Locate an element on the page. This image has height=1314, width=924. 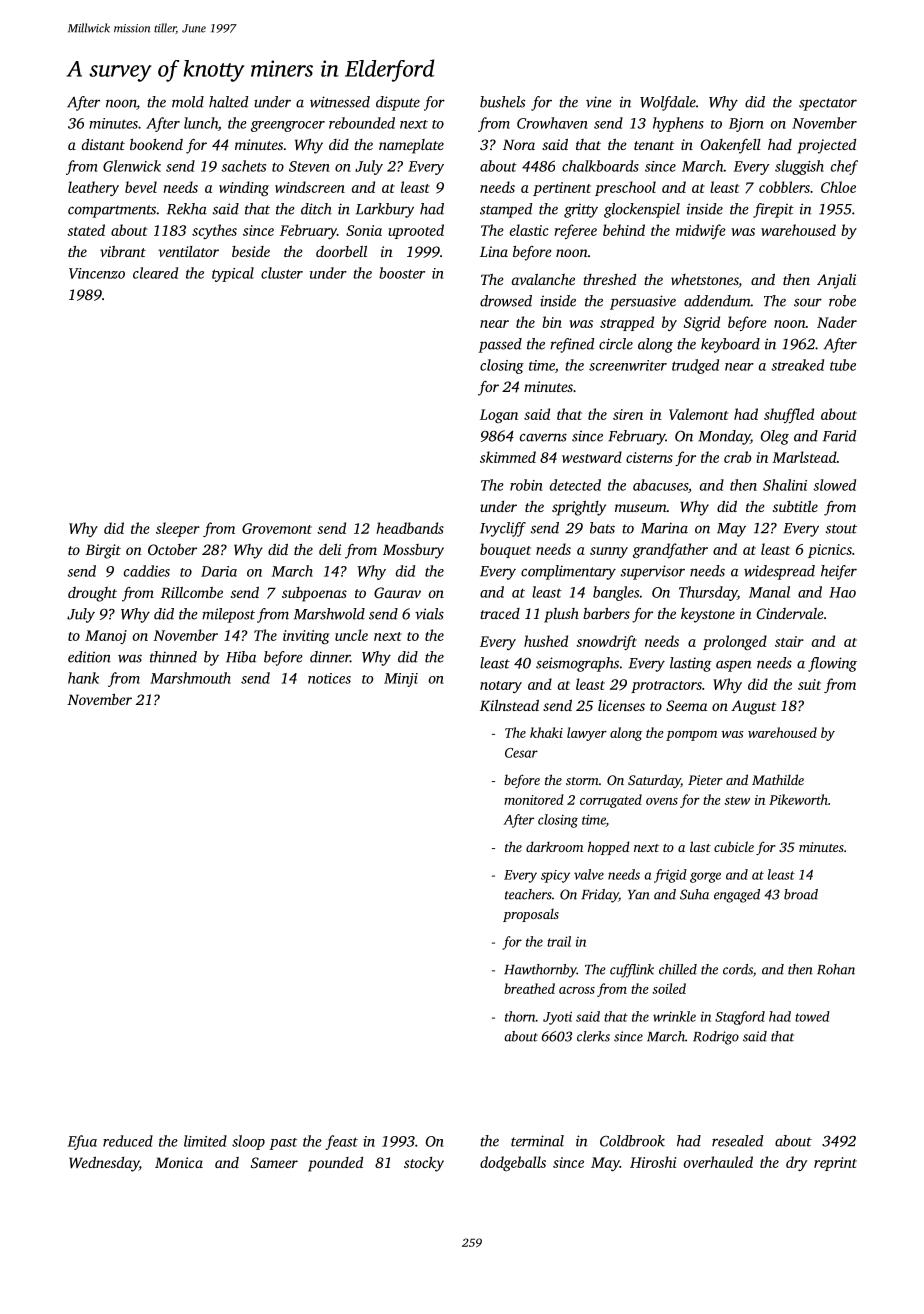
milepost is located at coordinates (228, 615).
